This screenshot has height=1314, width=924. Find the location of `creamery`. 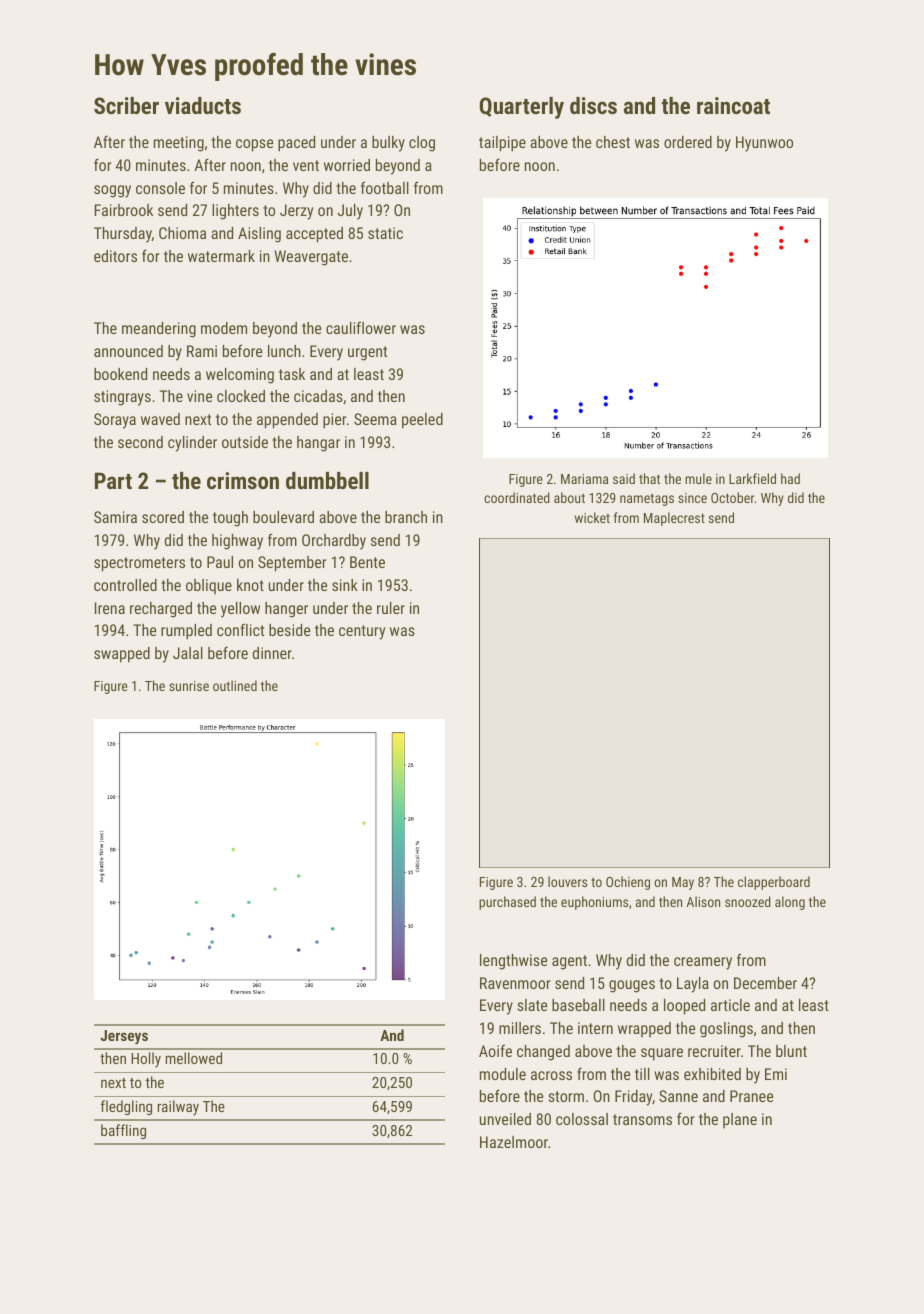

creamery is located at coordinates (703, 963).
